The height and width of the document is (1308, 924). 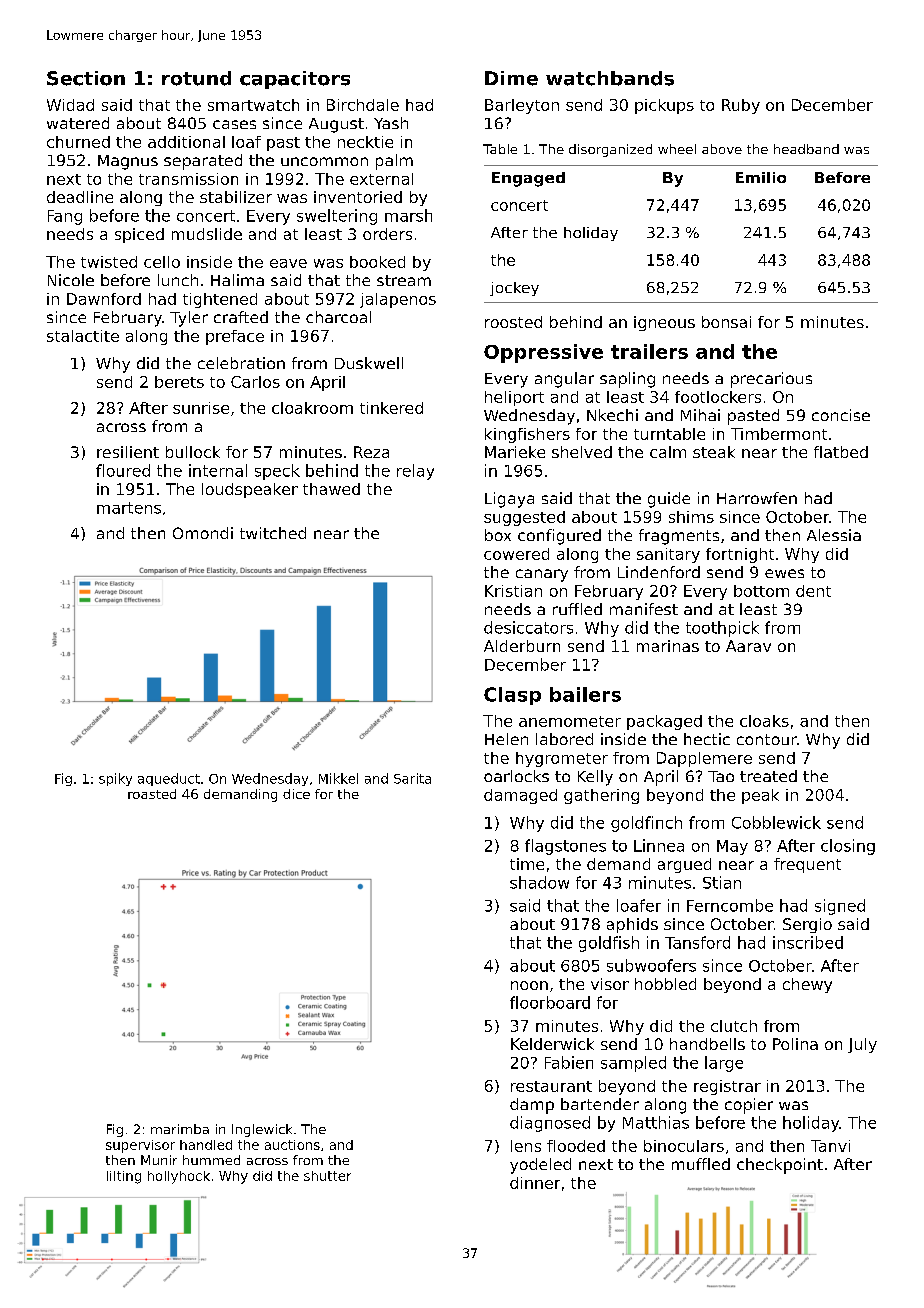 What do you see at coordinates (522, 106) in the document?
I see `Barleyton` at bounding box center [522, 106].
